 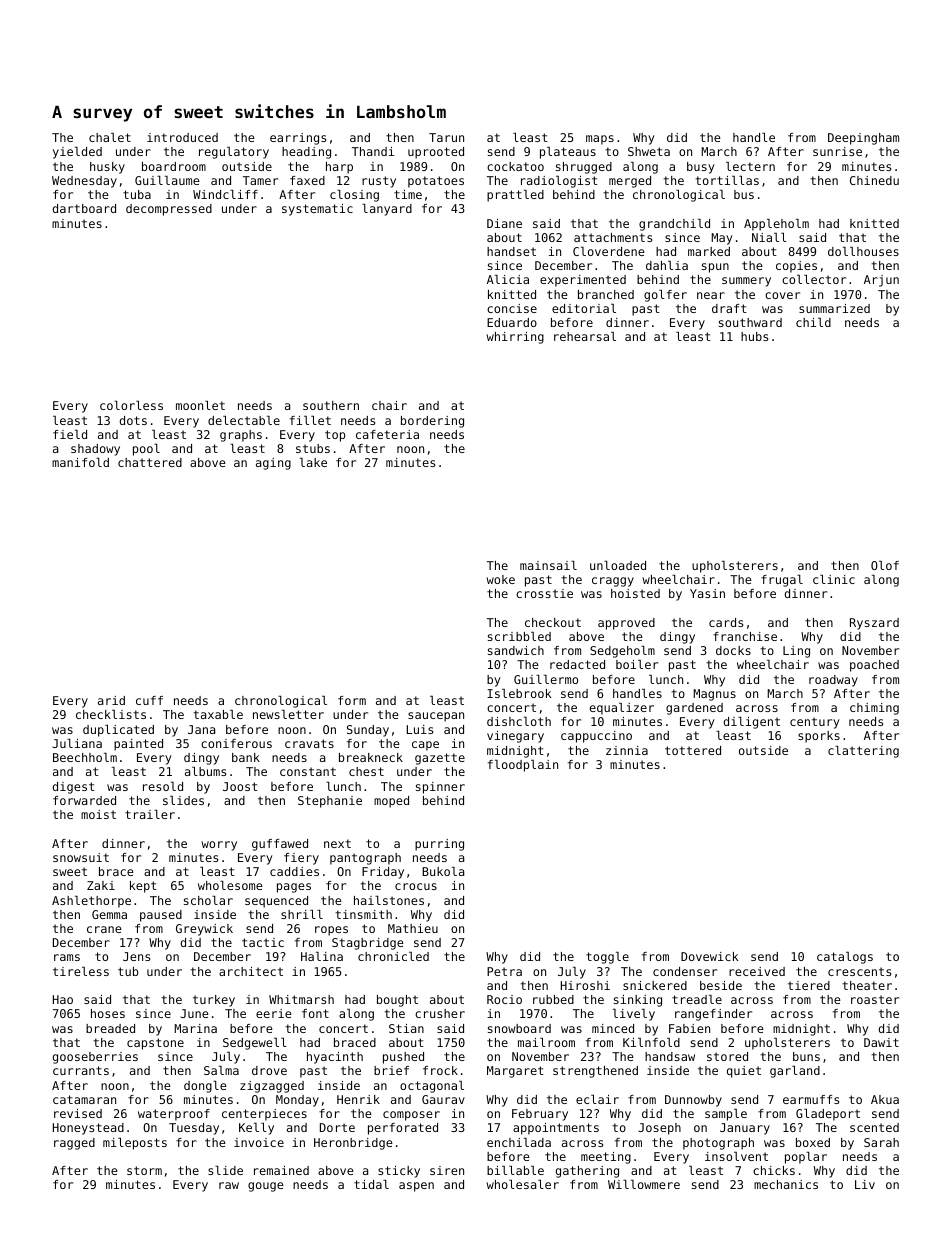 I want to click on Dawit, so click(x=881, y=1042).
